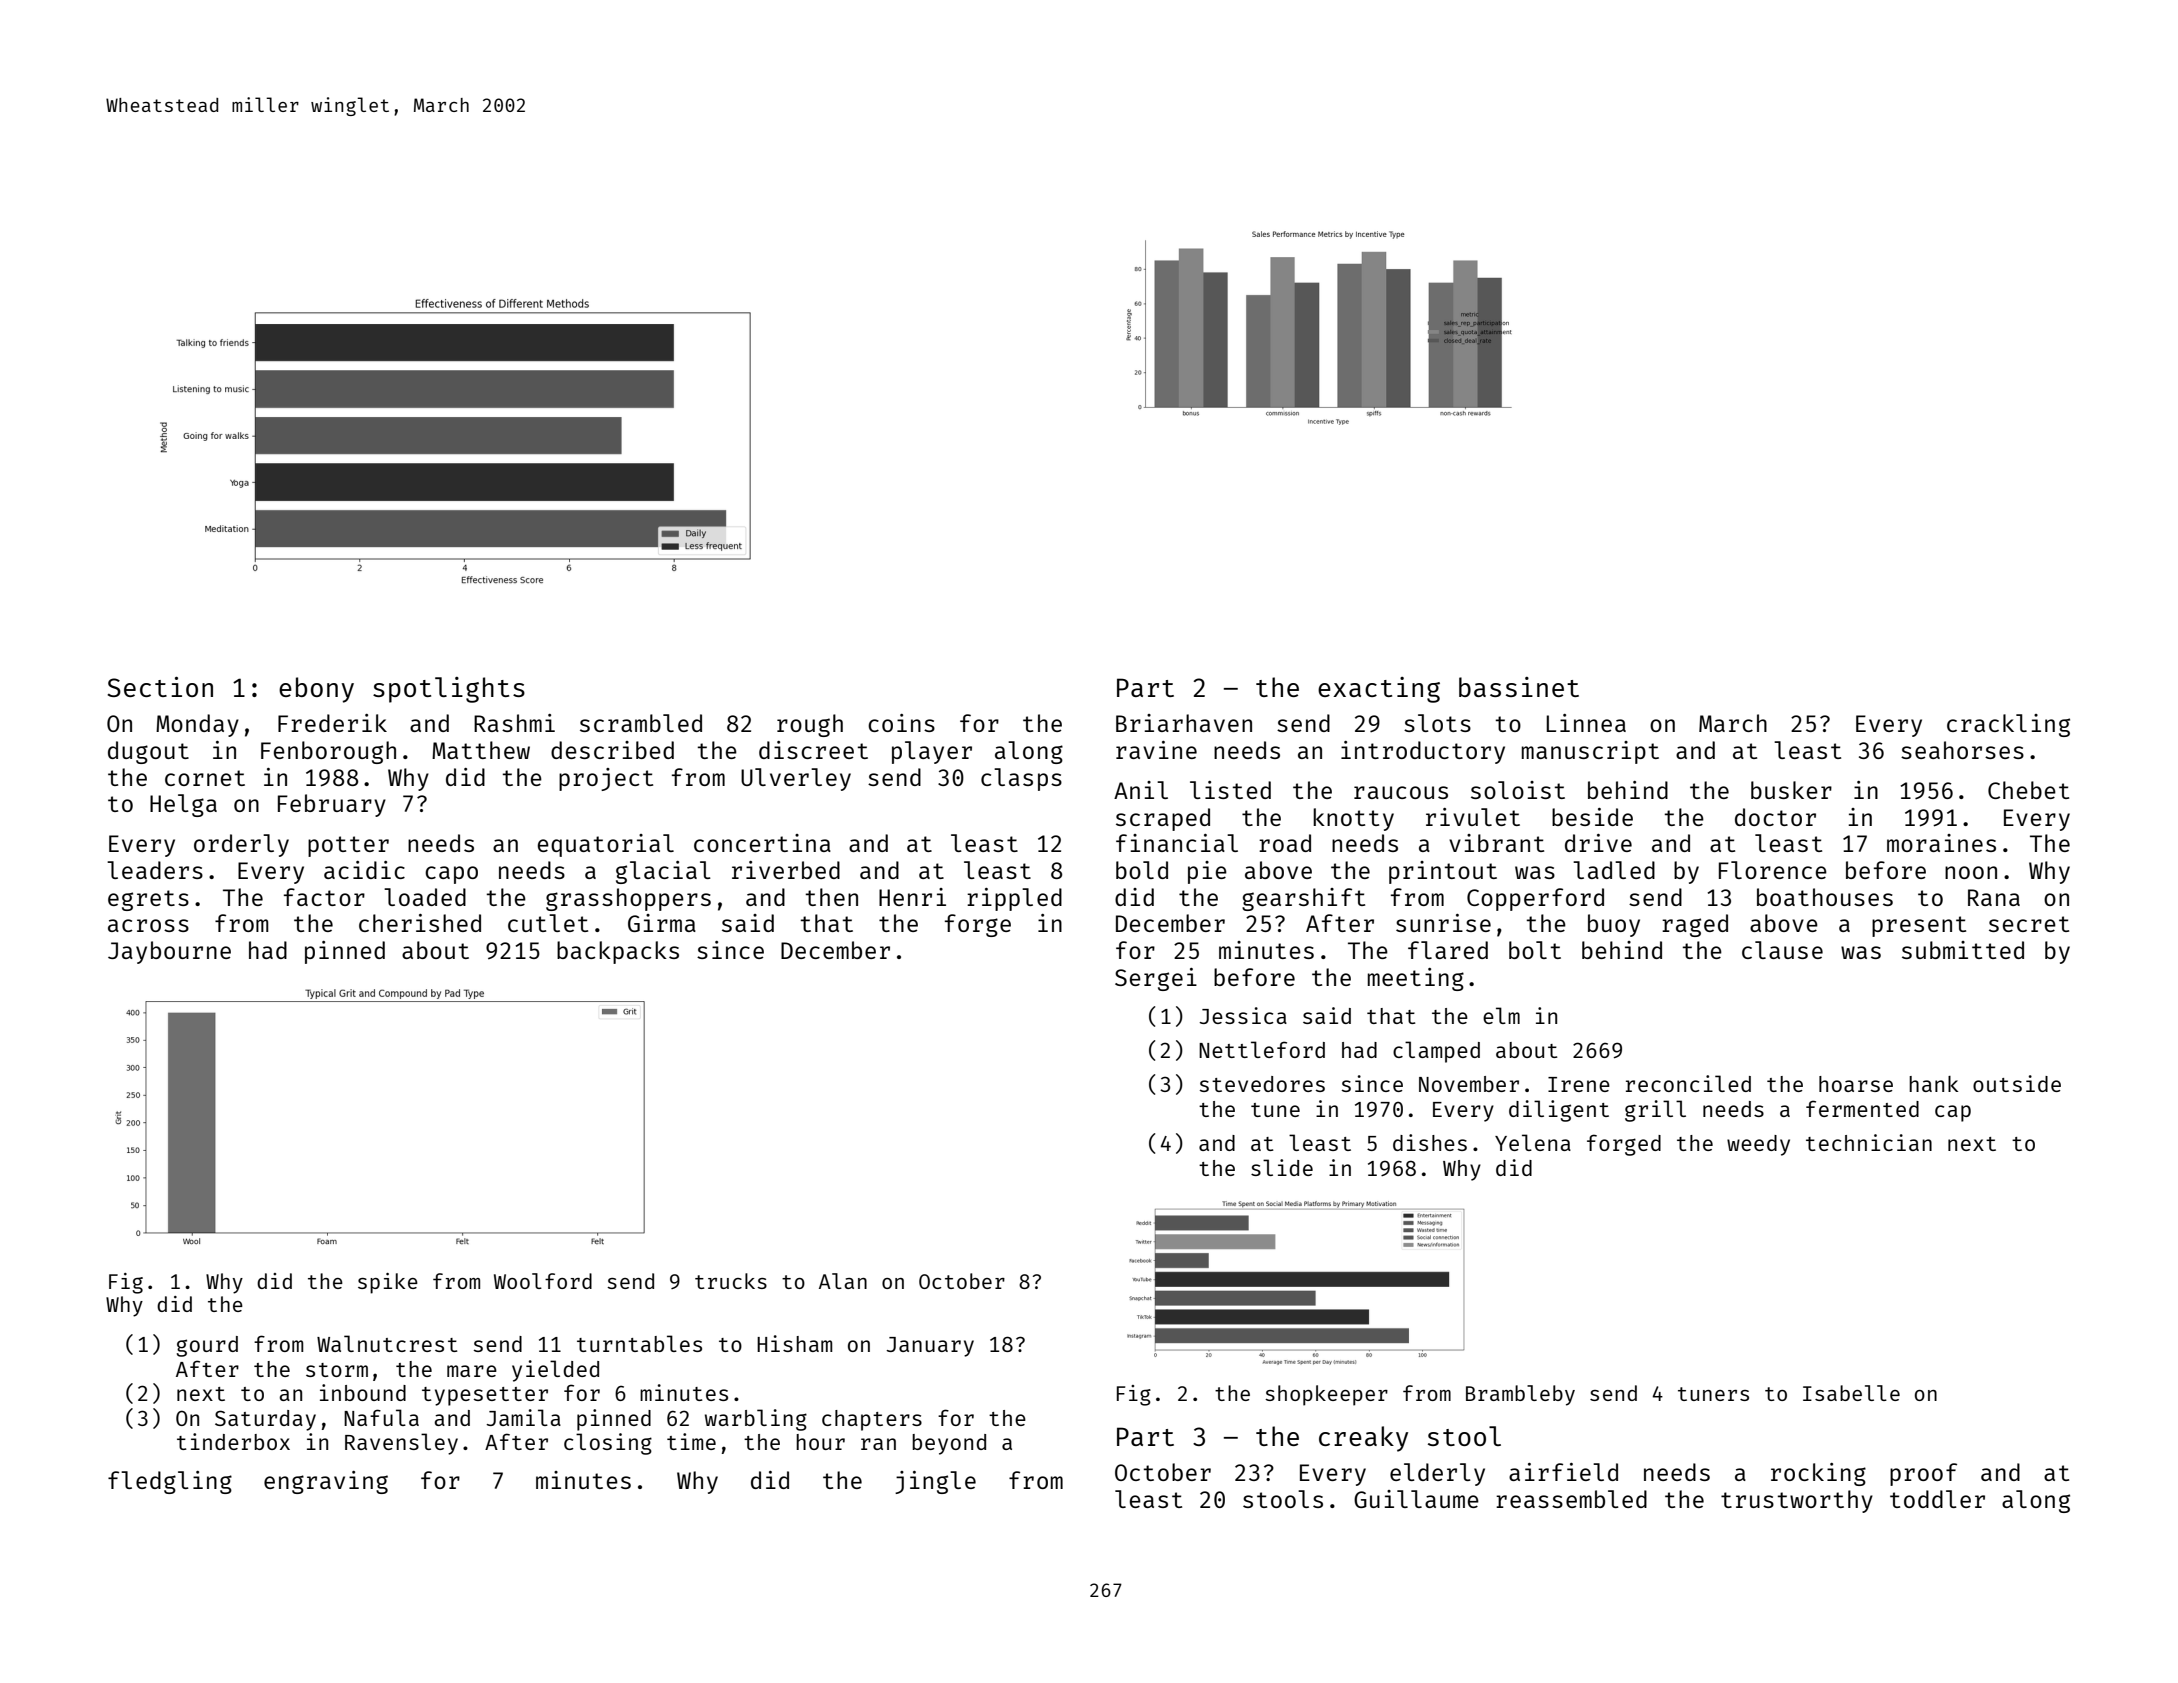 The image size is (2178, 1683). Describe the element at coordinates (2008, 725) in the image. I see `crackling` at that location.
